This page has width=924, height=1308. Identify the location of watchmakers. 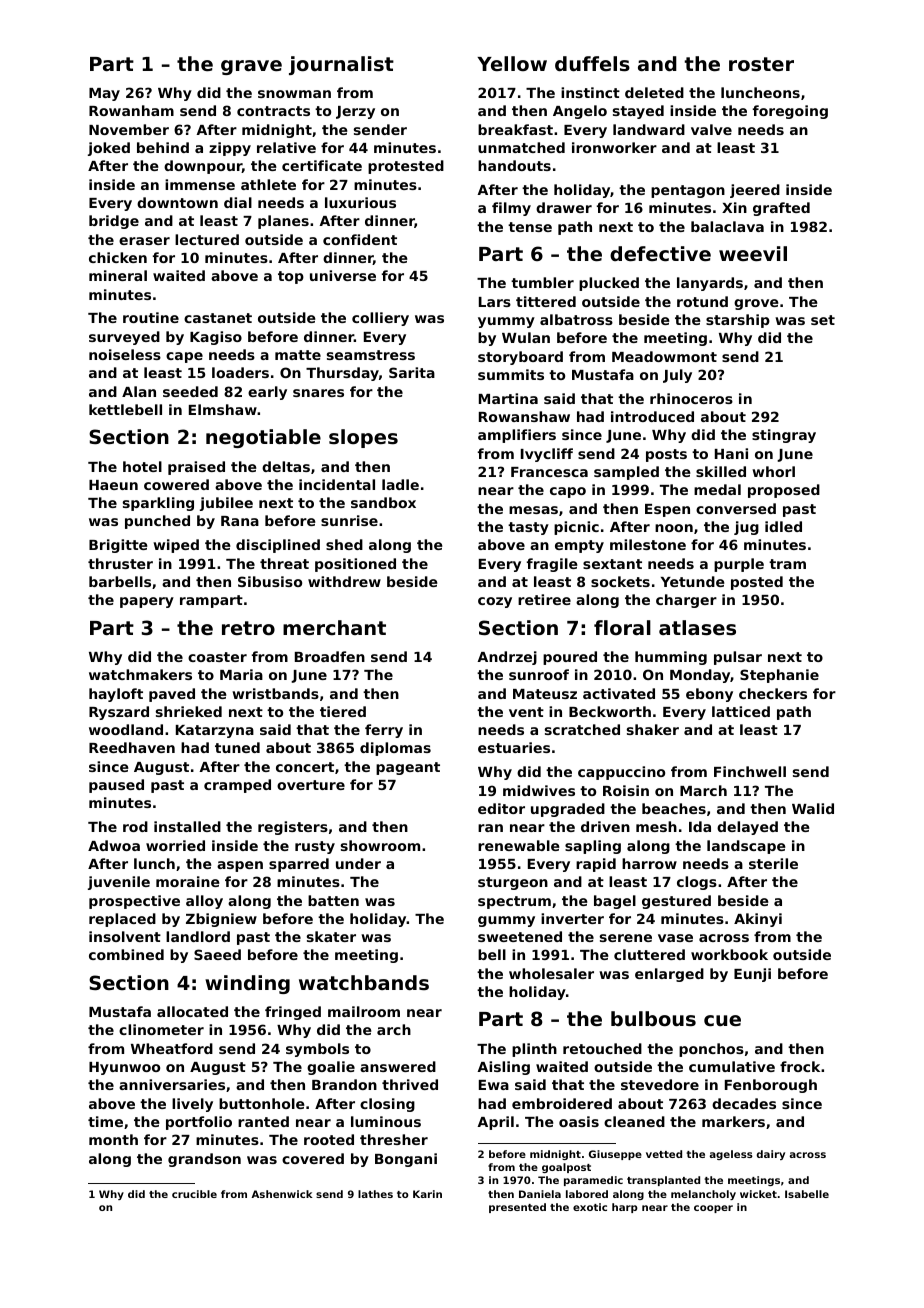
(140, 674).
